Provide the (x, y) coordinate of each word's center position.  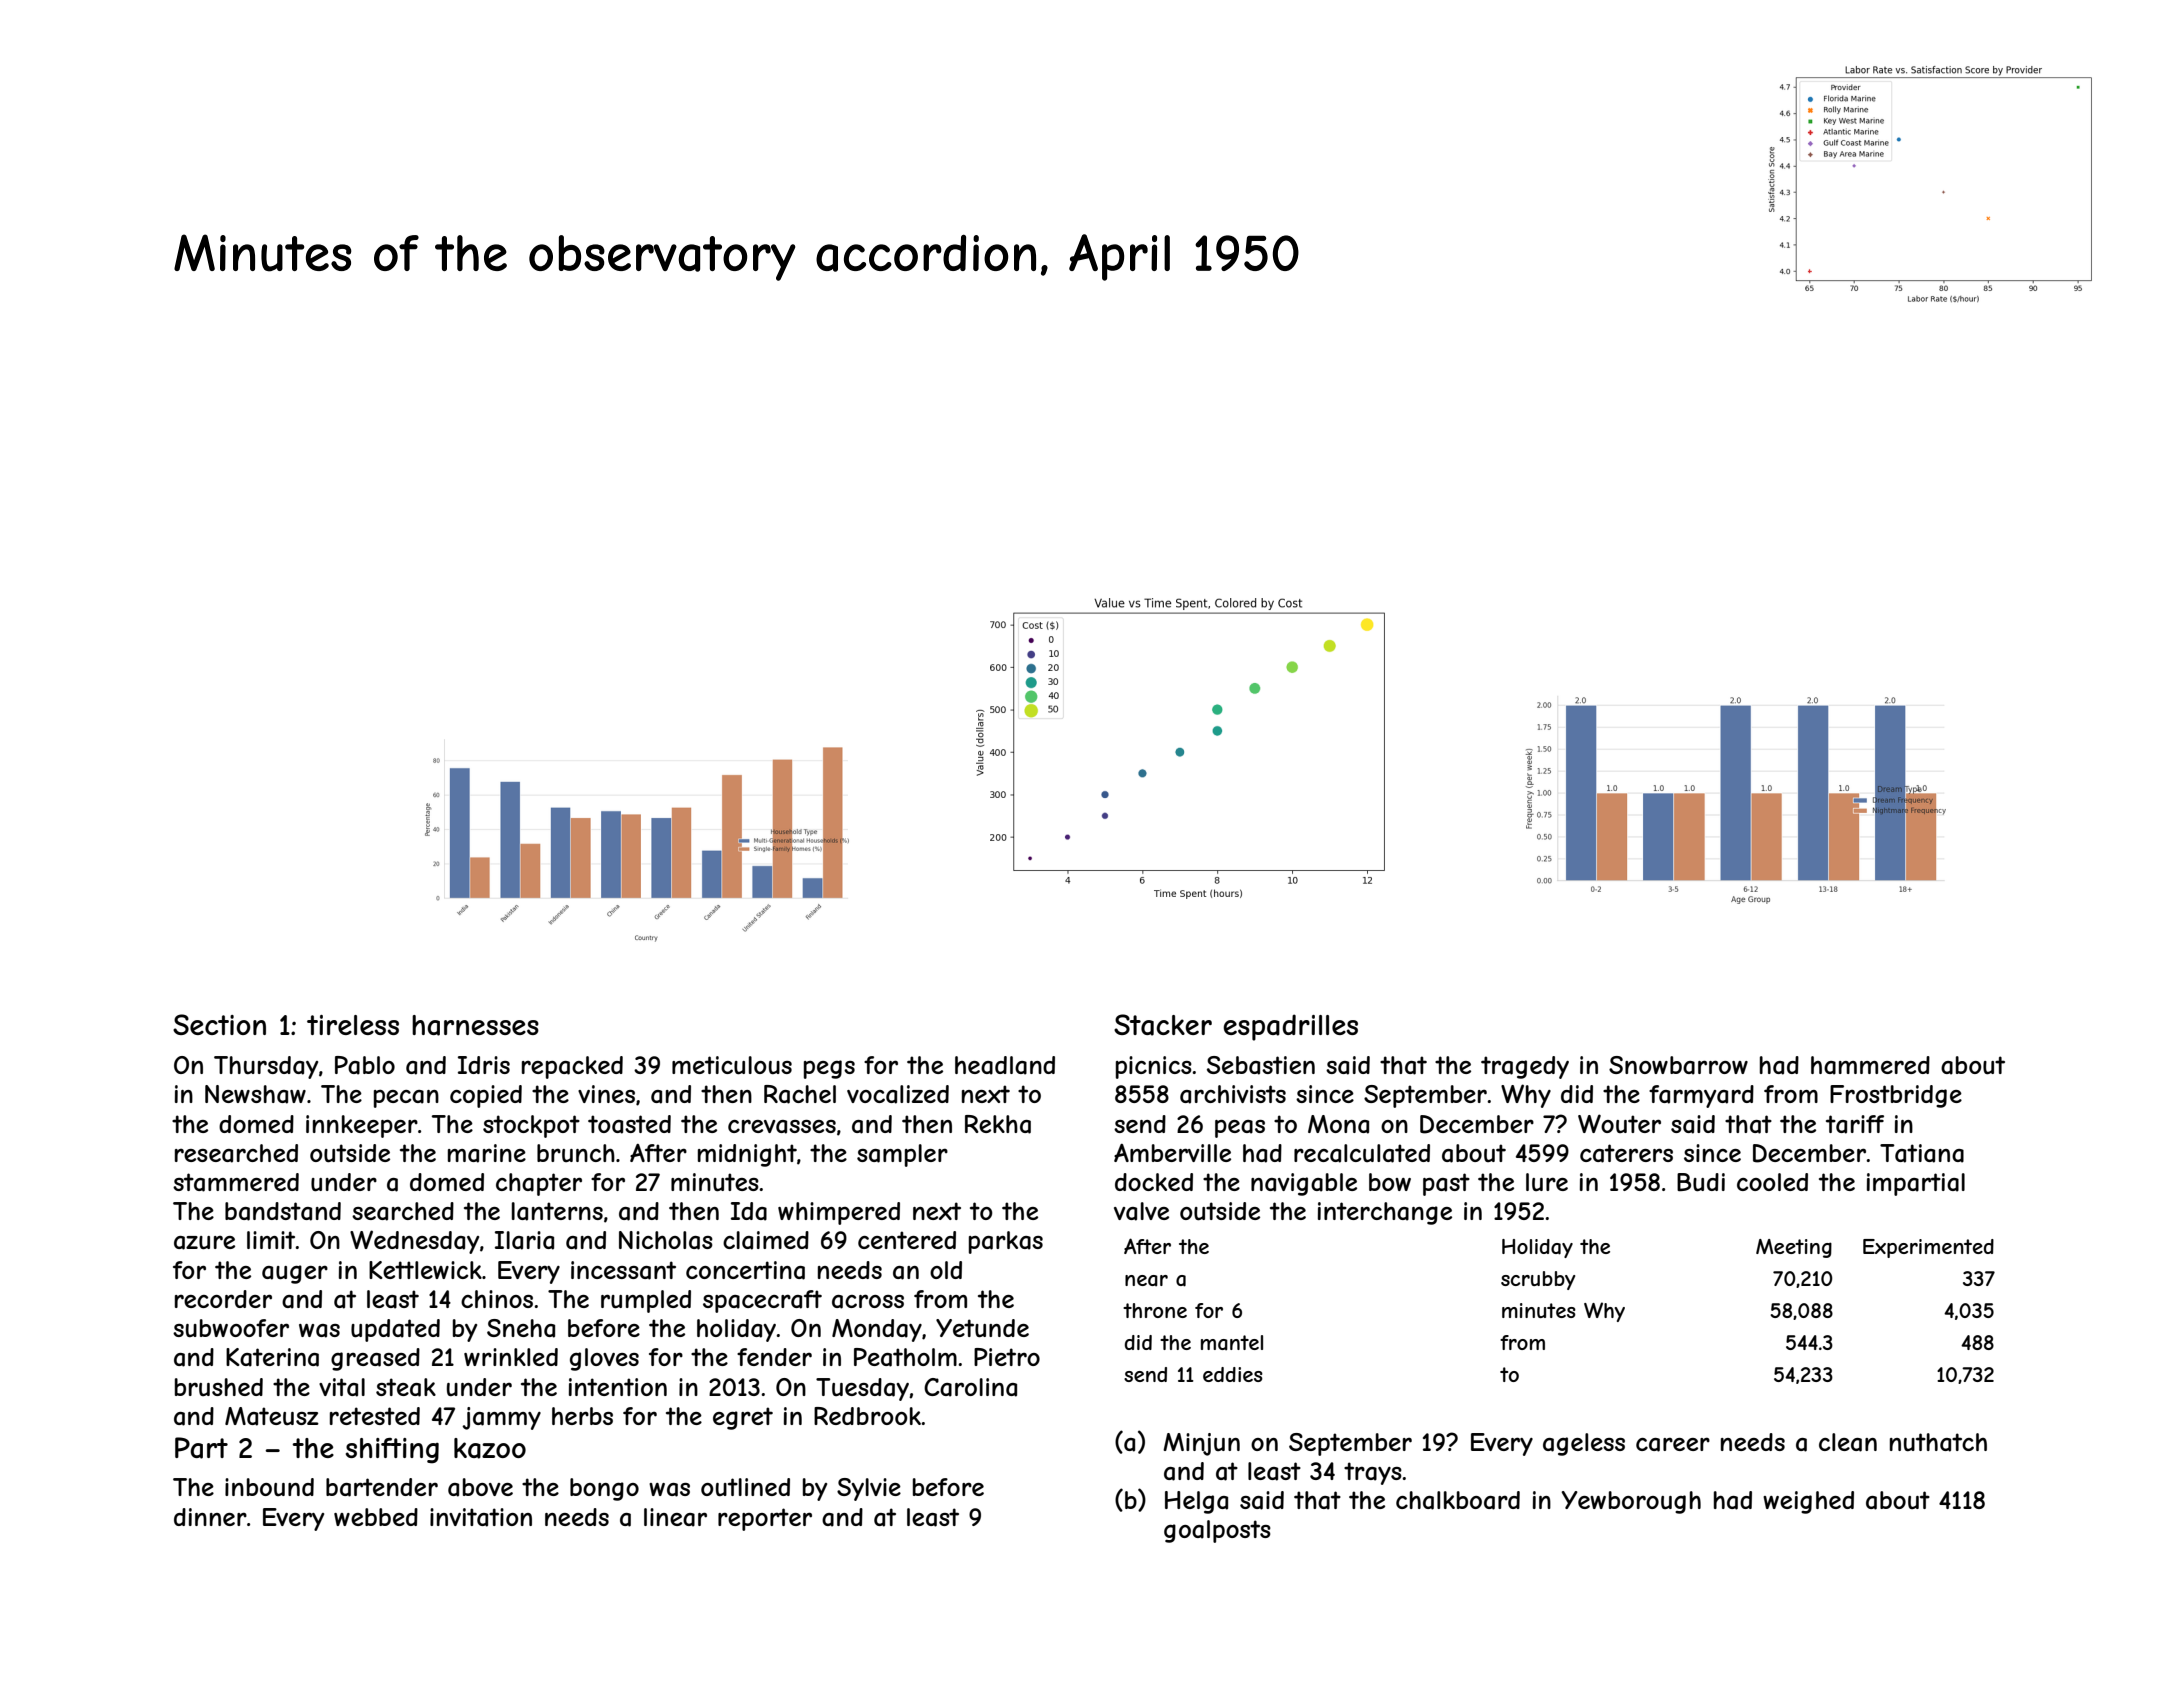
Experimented (1928, 1248)
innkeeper (362, 1126)
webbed (376, 1517)
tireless (353, 1025)
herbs (582, 1416)
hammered (1870, 1065)
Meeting (1794, 1248)
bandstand (283, 1211)
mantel (1232, 1342)
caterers (1626, 1153)
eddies (1233, 1374)
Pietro (1007, 1357)
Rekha (998, 1124)
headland (1005, 1065)
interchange (1385, 1213)
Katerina (272, 1357)
